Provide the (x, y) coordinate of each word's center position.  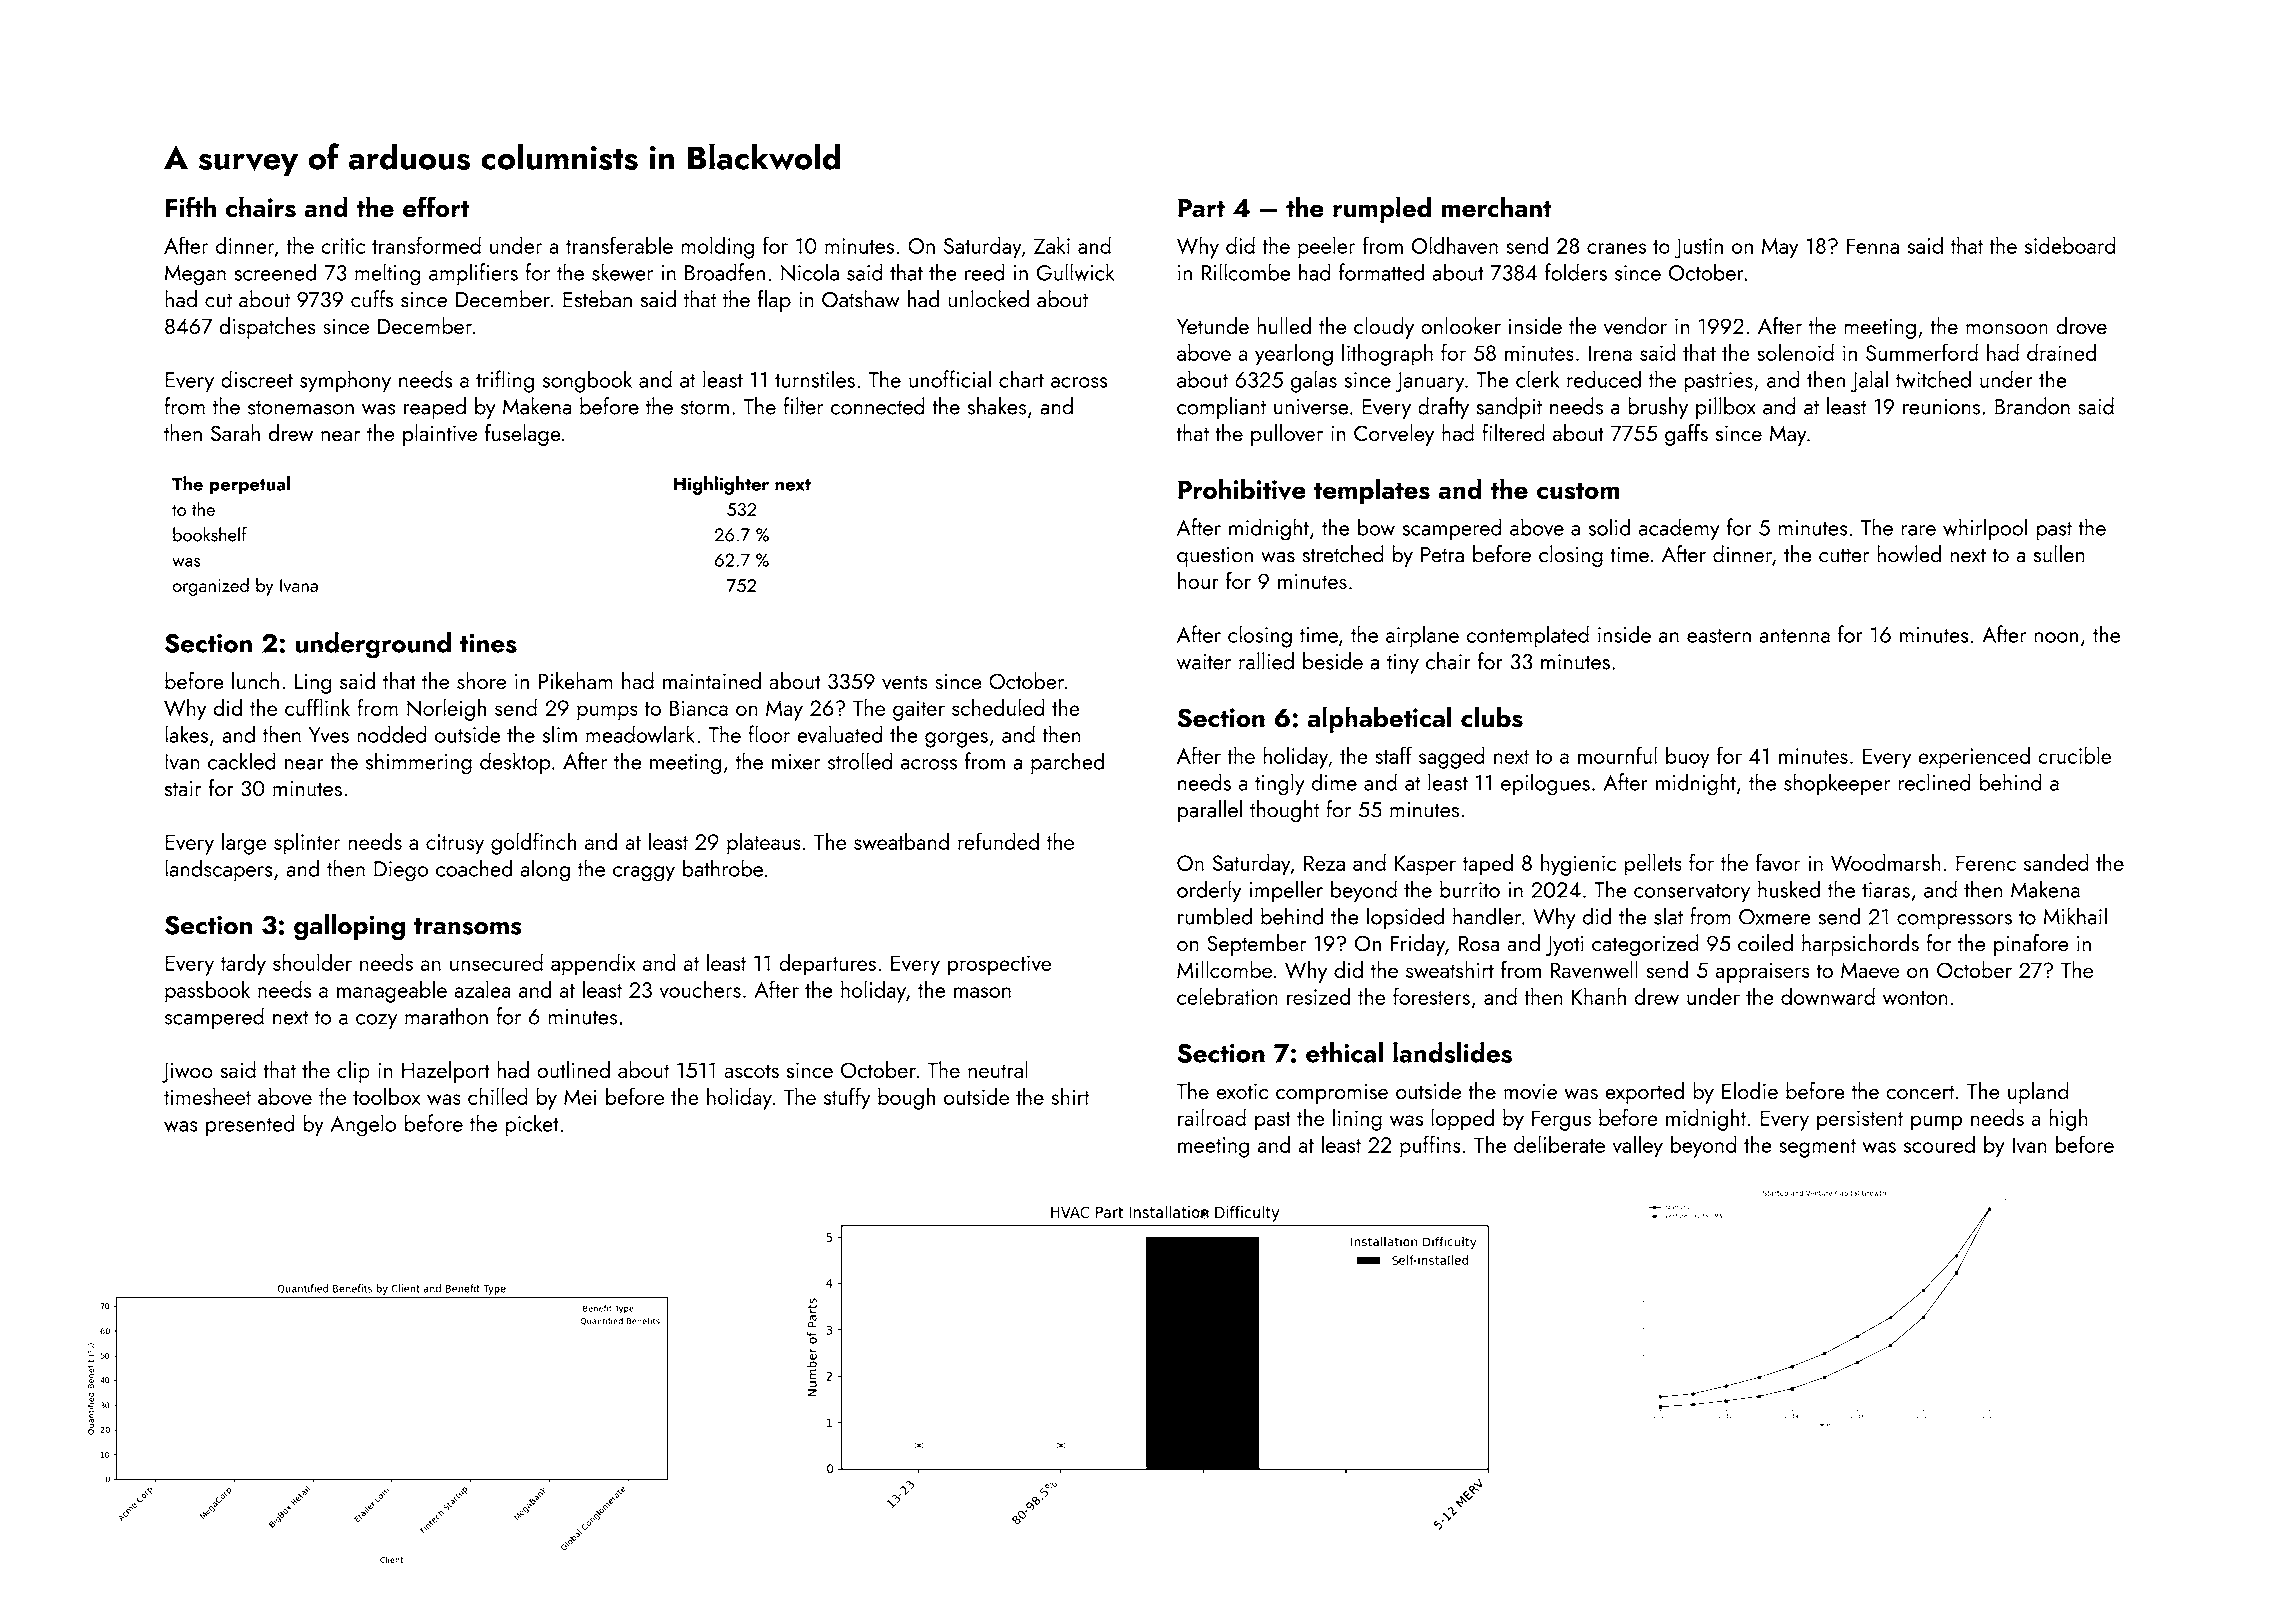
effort (436, 207)
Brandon (2032, 406)
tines (488, 643)
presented (250, 1125)
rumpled (1382, 209)
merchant (1497, 207)
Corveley (1394, 435)
